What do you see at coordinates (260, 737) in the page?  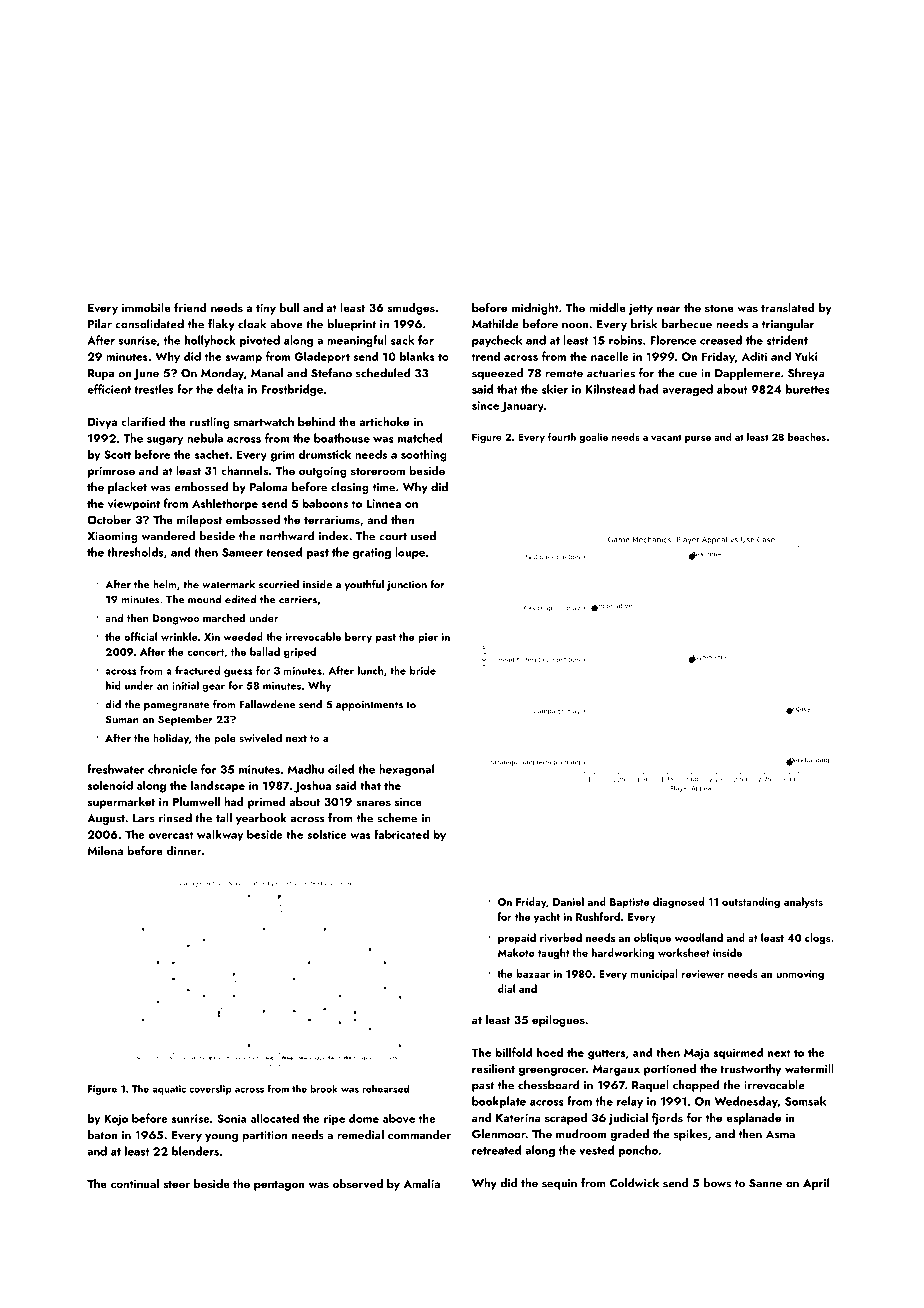 I see `swiveled` at bounding box center [260, 737].
